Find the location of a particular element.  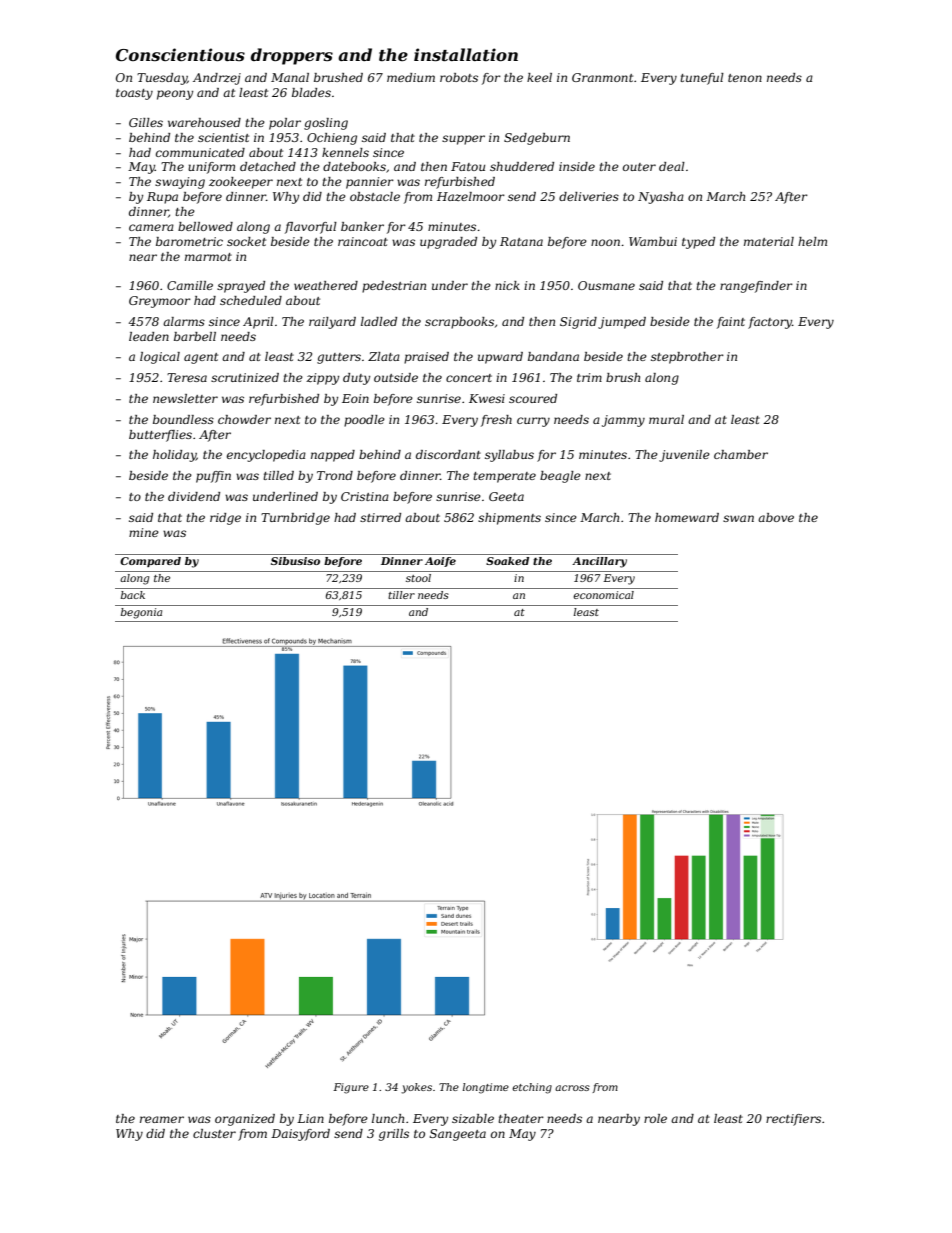

reamer is located at coordinates (162, 1119).
